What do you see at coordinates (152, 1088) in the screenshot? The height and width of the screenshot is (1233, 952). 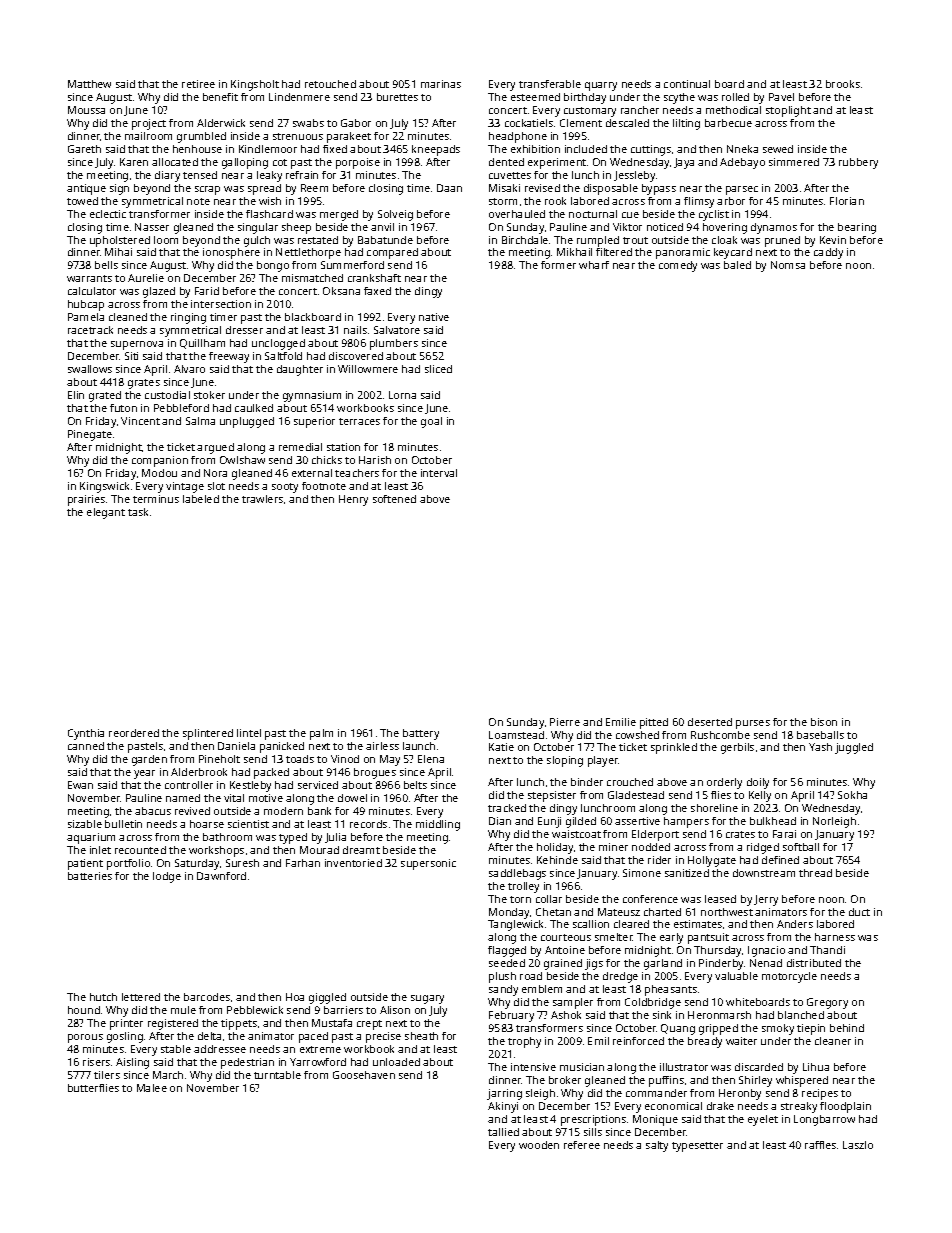 I see `Malee` at bounding box center [152, 1088].
